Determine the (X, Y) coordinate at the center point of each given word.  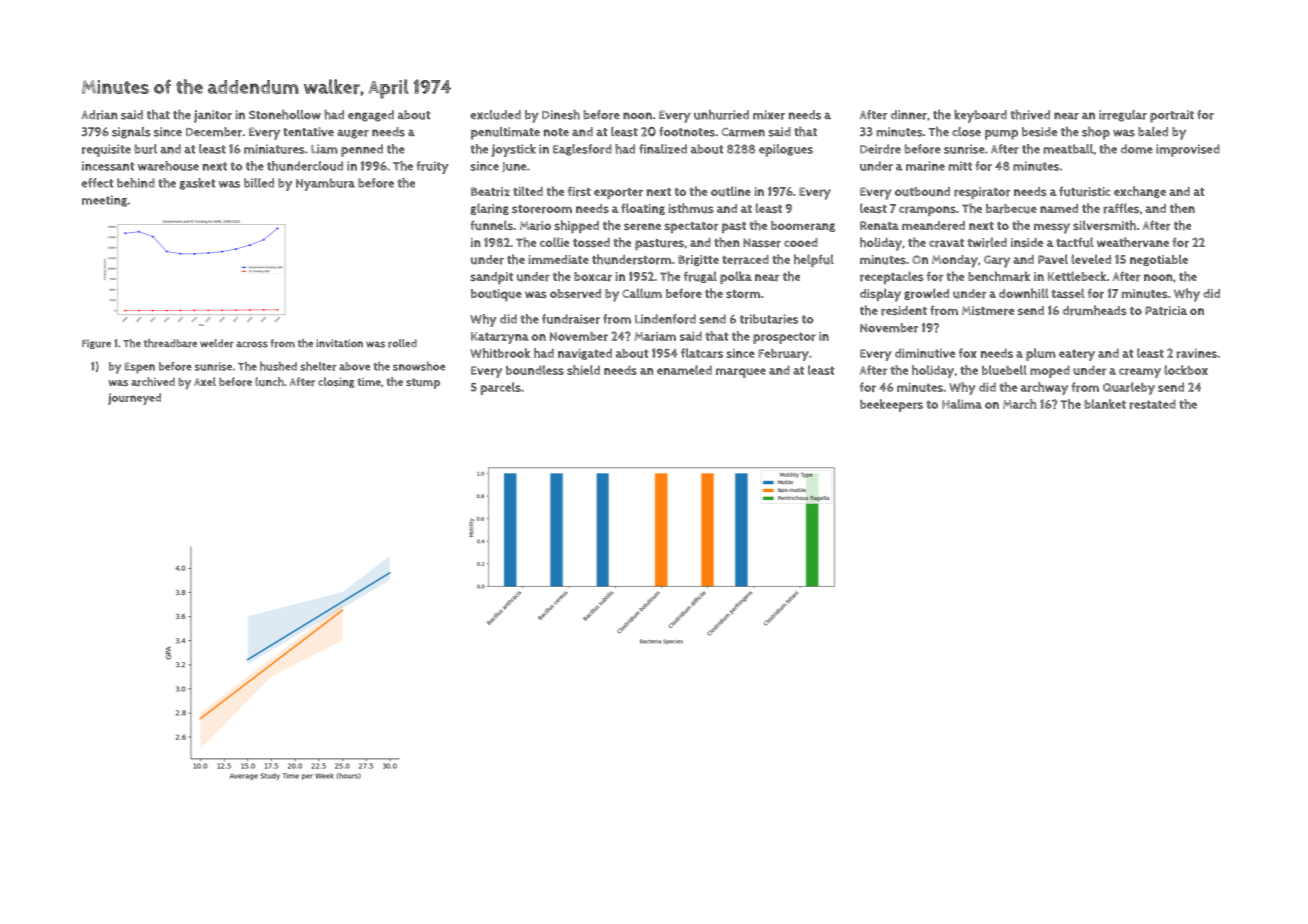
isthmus (691, 208)
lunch (269, 381)
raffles (1121, 208)
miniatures (274, 149)
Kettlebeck (1077, 276)
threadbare (170, 343)
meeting (104, 201)
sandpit (492, 278)
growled (926, 294)
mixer (769, 115)
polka (736, 277)
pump (1001, 135)
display (880, 295)
